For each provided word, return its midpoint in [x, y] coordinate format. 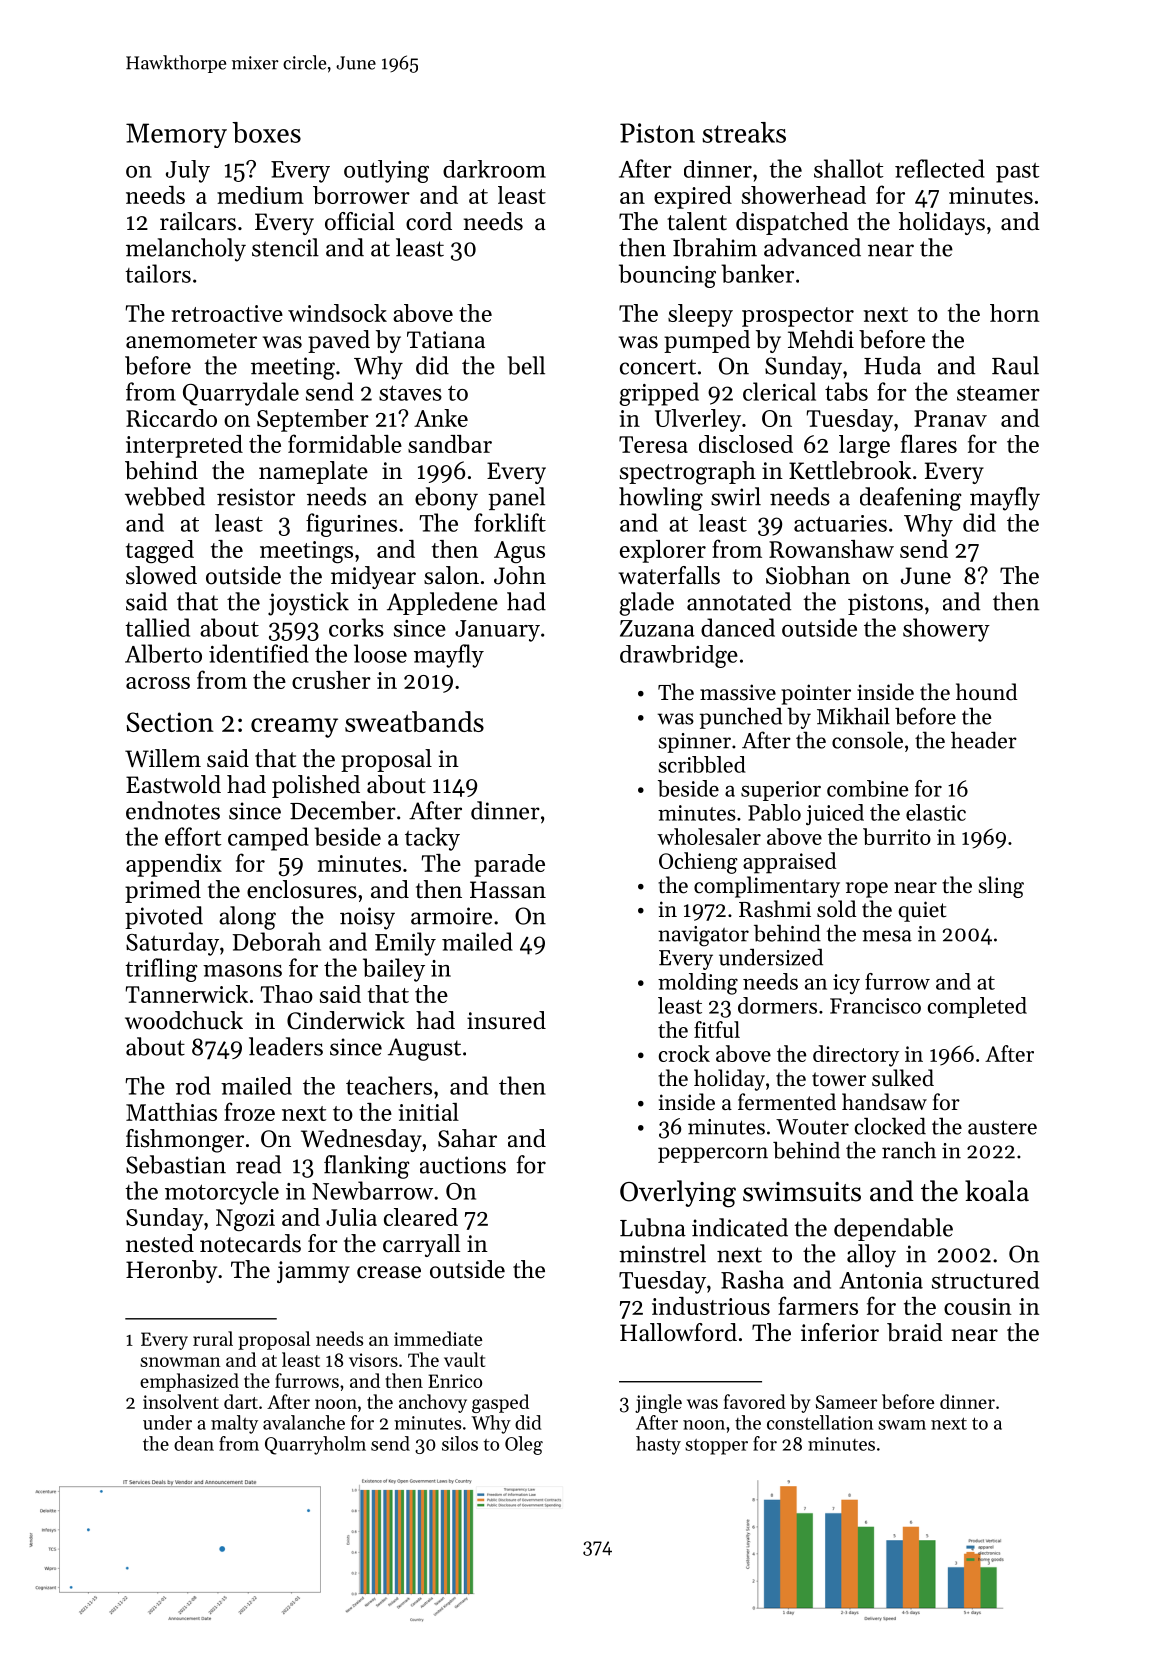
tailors [158, 273]
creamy [294, 728]
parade [509, 865]
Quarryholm [315, 1445]
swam [902, 1425]
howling [661, 499]
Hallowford [678, 1332]
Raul [1015, 365]
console [867, 740]
